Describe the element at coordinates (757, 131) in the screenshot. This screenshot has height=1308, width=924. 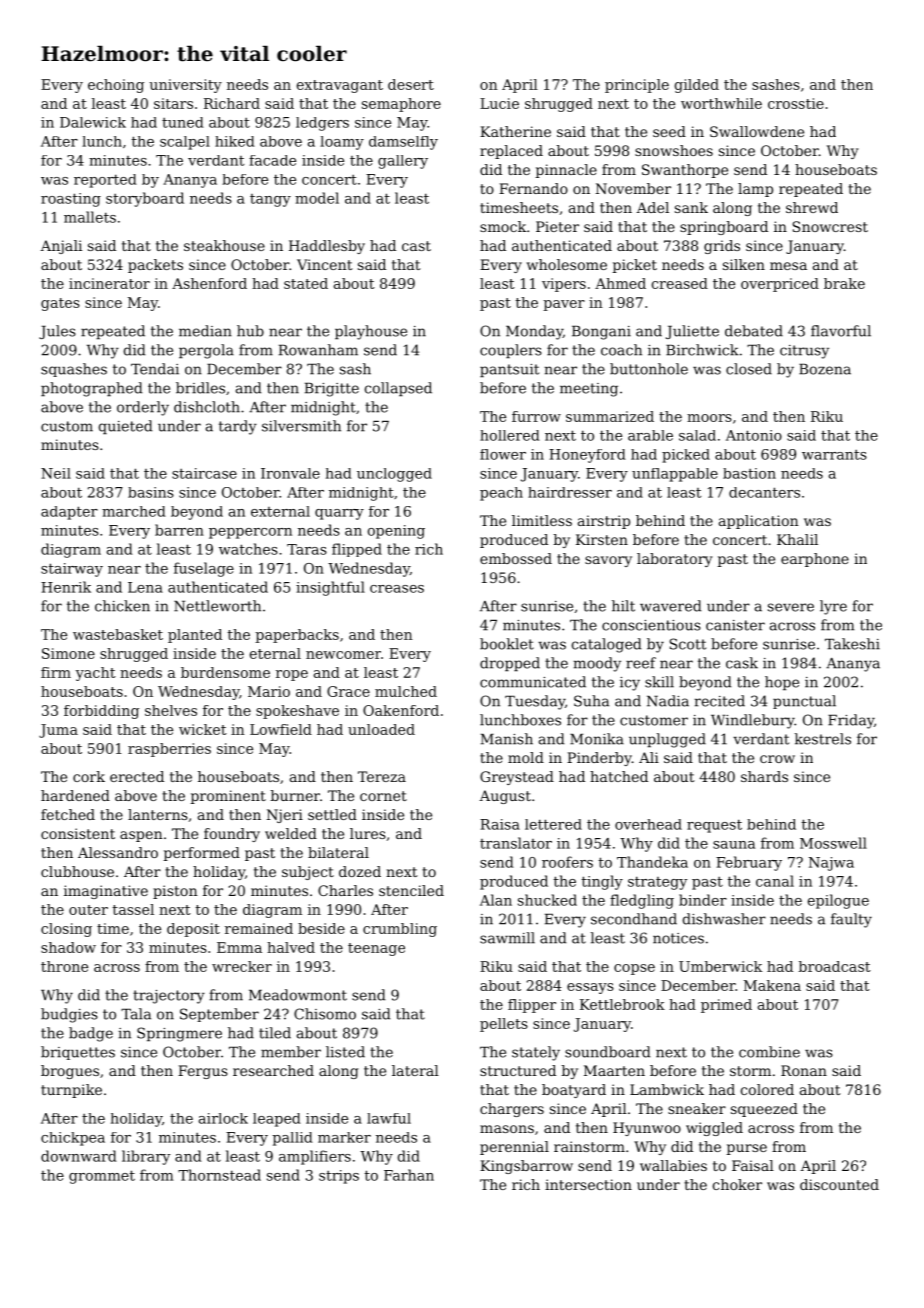
I see `Swallowdene` at that location.
